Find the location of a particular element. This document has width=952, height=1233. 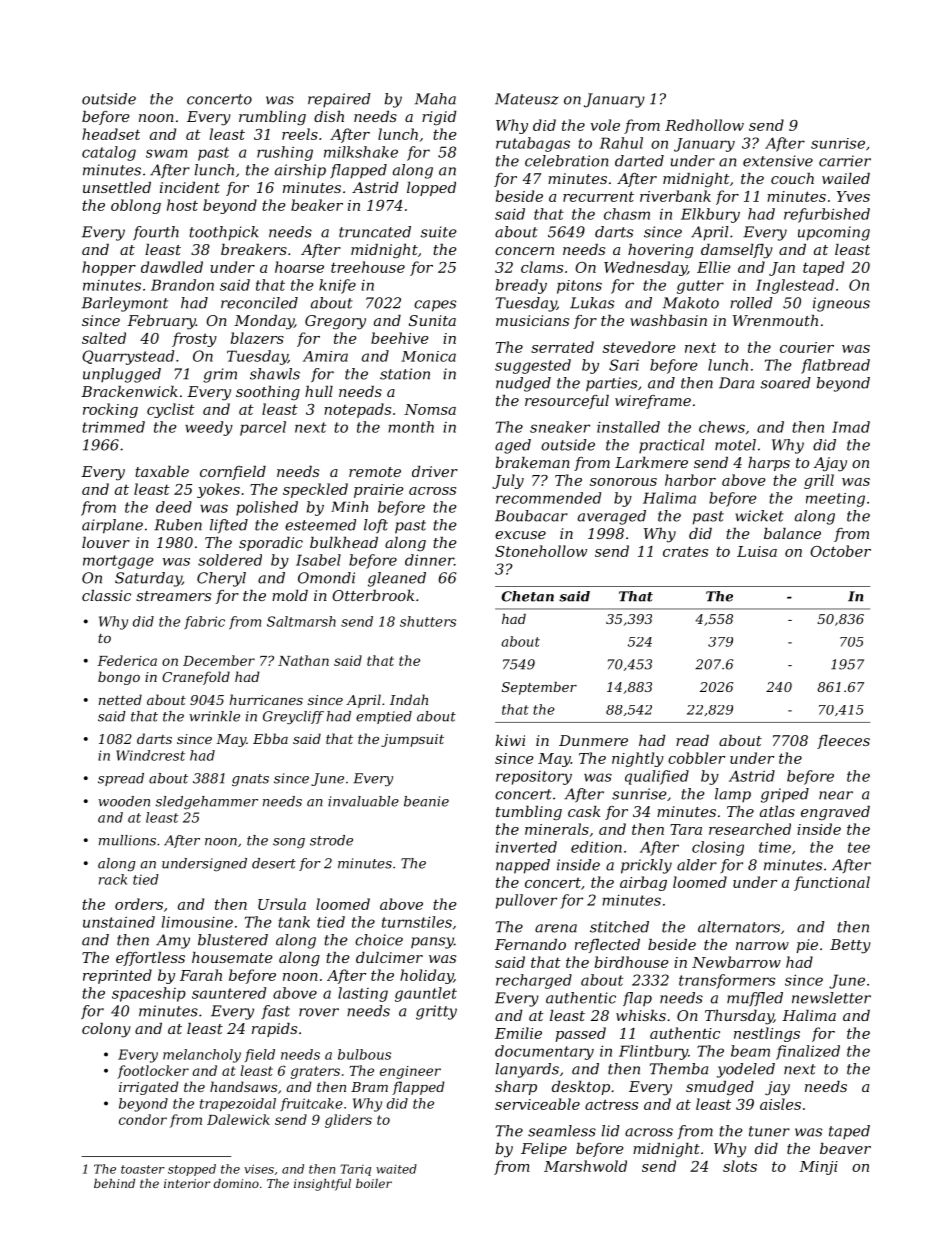

dinner is located at coordinates (429, 560).
